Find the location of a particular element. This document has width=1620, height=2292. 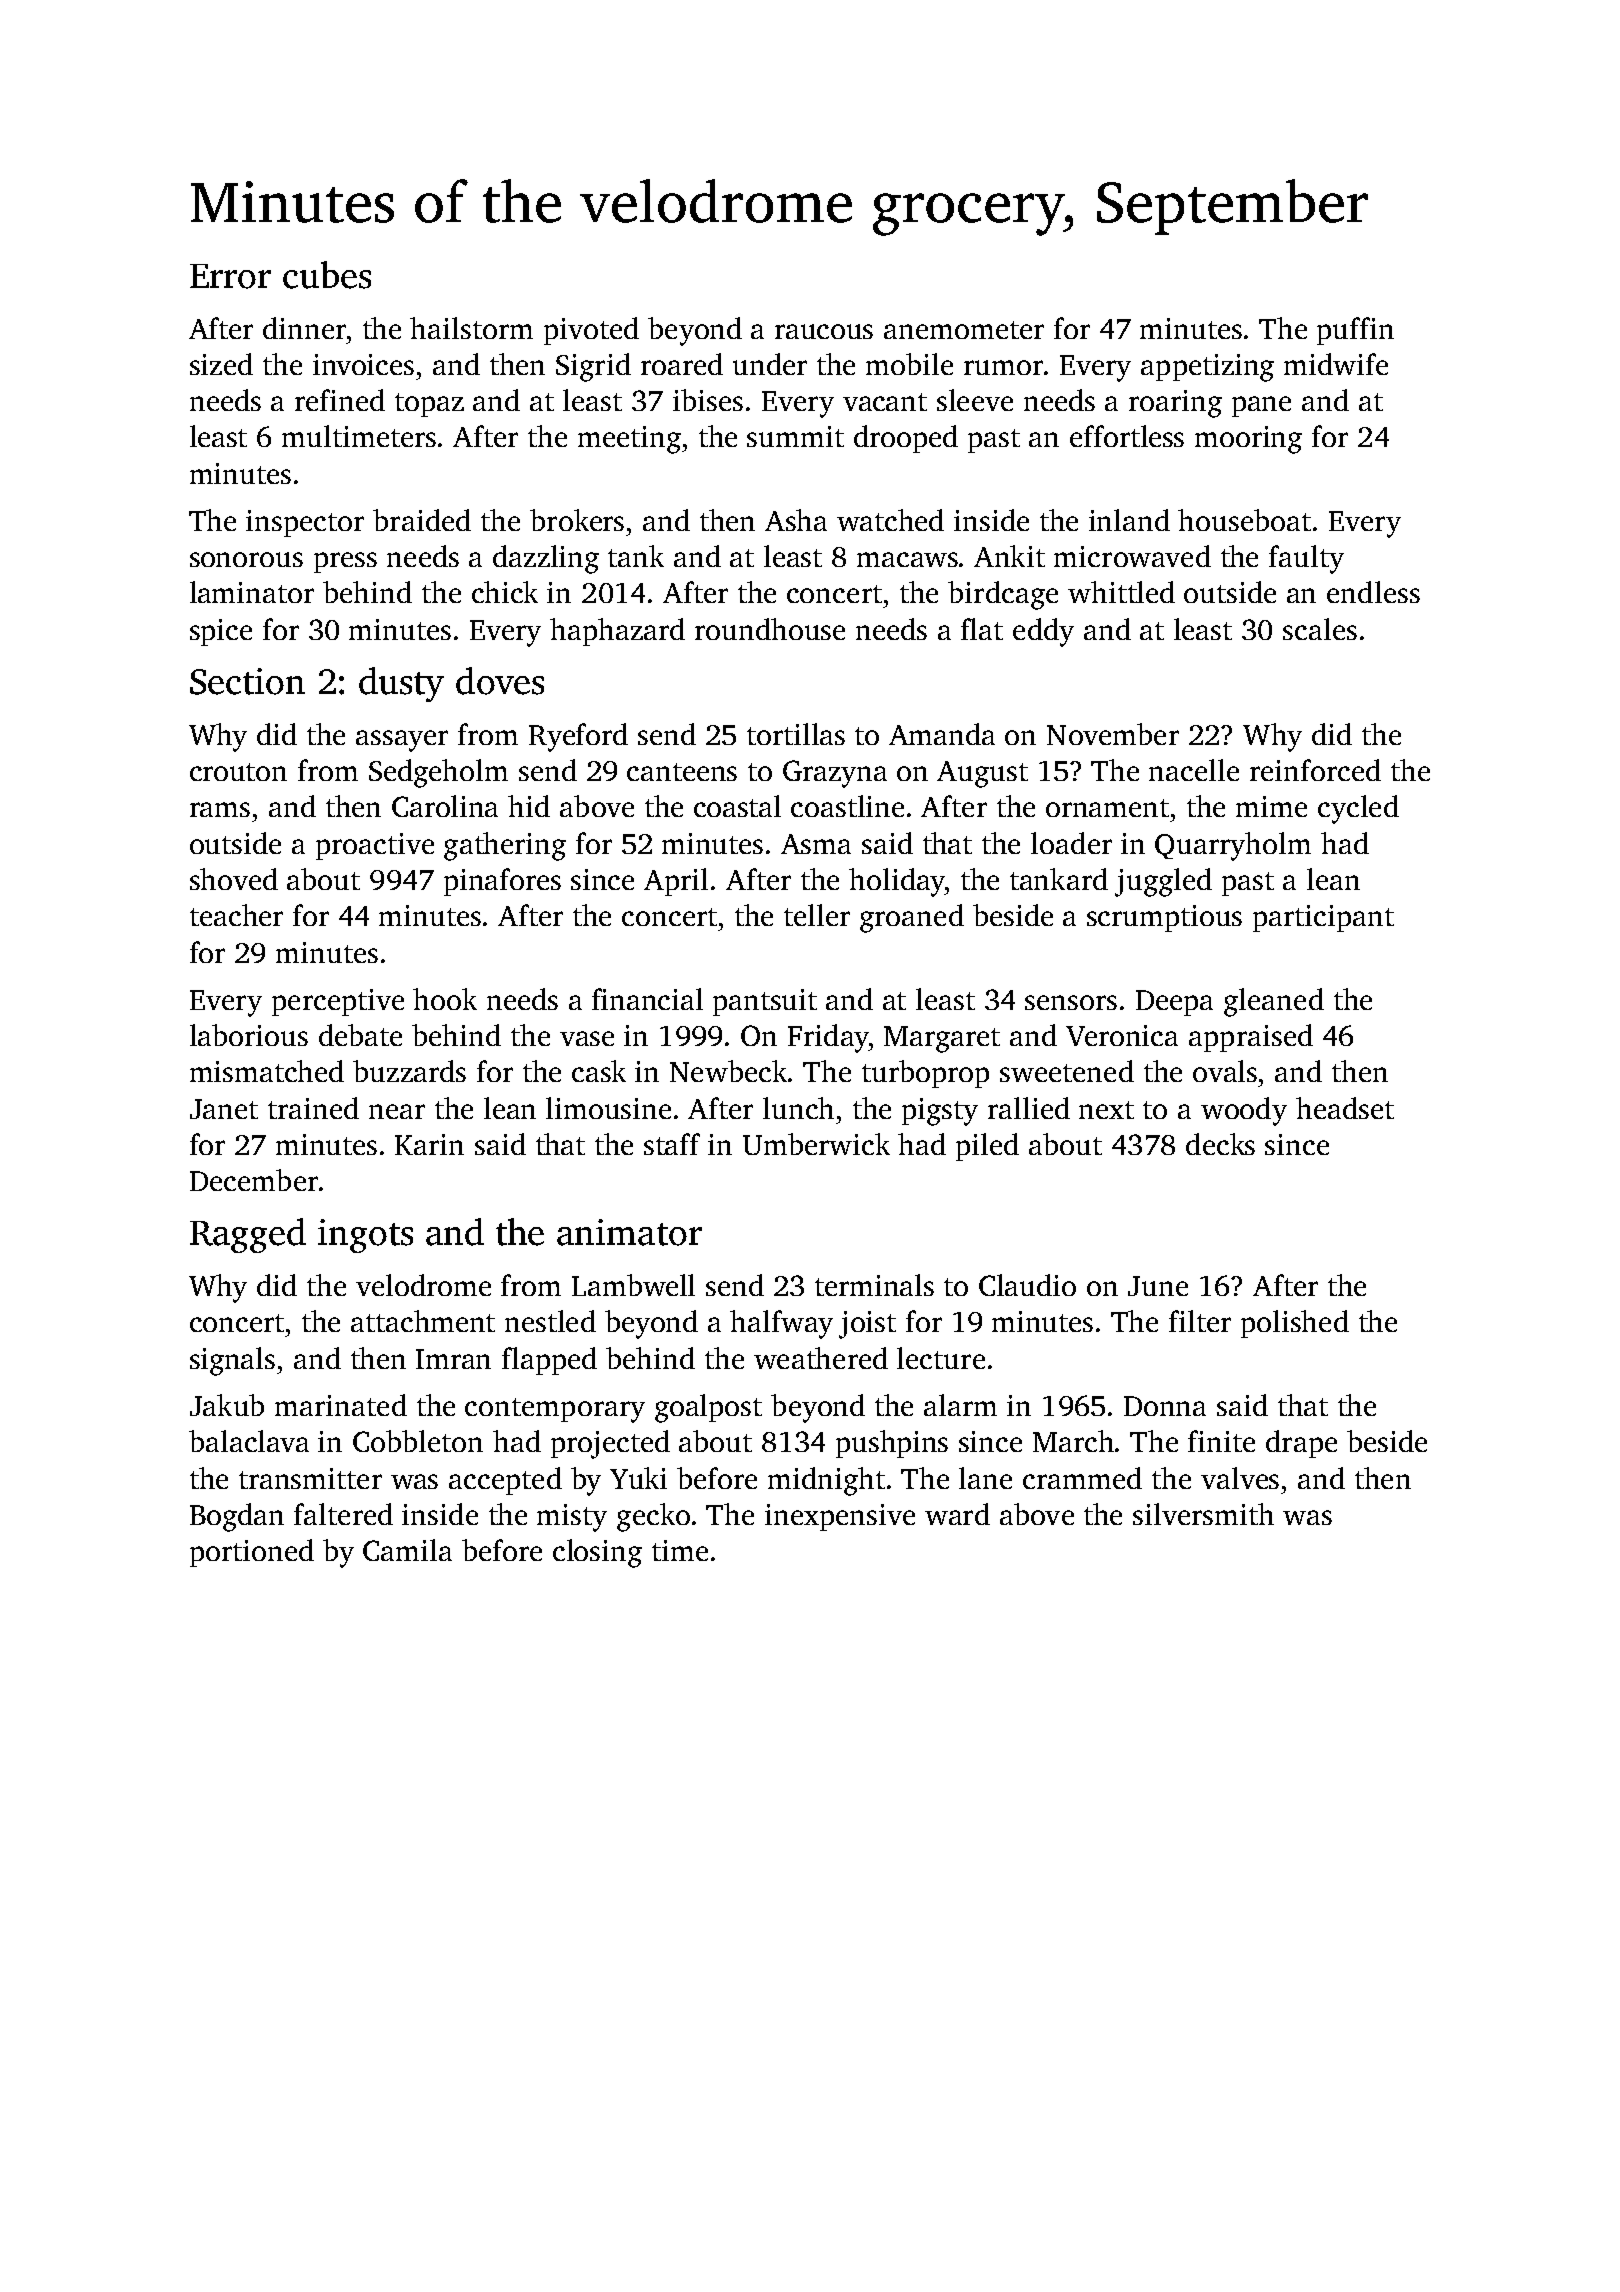

anemometer is located at coordinates (964, 330).
